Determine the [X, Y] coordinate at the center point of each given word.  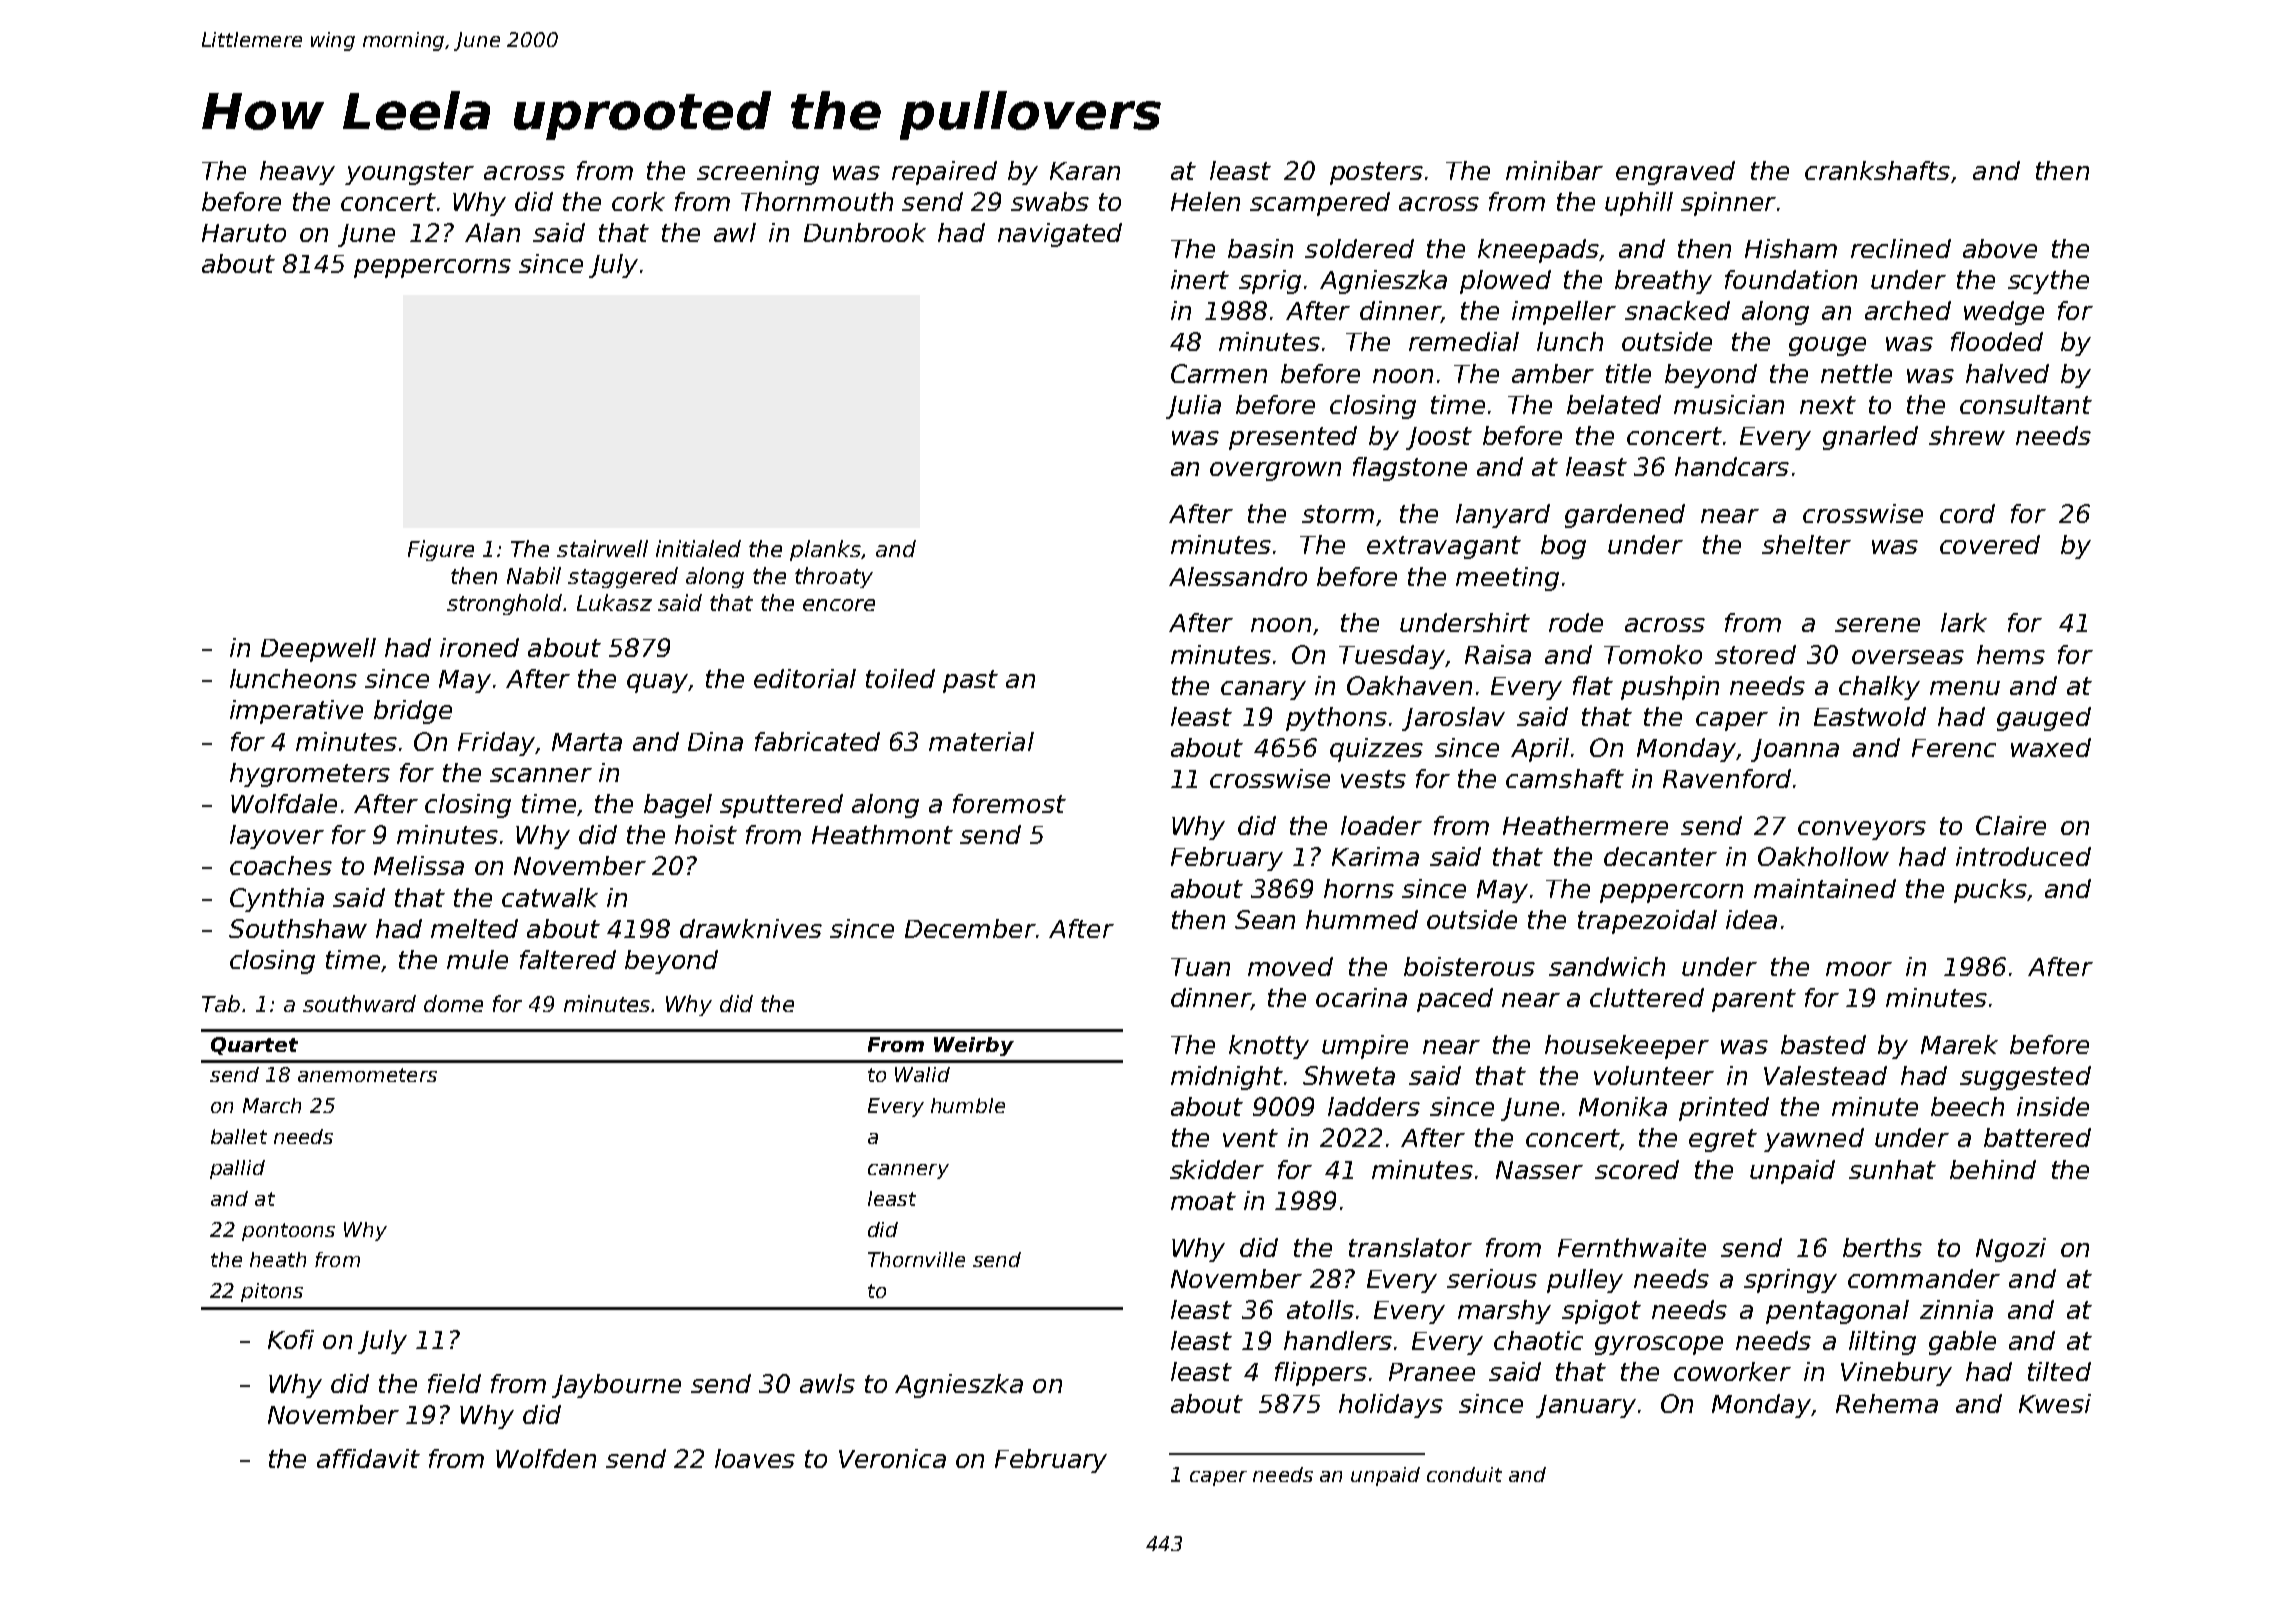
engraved [1675, 173]
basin [1260, 248]
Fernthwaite [1632, 1247]
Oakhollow [1823, 856]
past [970, 681]
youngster [409, 173]
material [981, 741]
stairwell [602, 548]
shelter [1806, 544]
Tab [221, 1003]
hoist [706, 834]
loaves [755, 1458]
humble [968, 1105]
